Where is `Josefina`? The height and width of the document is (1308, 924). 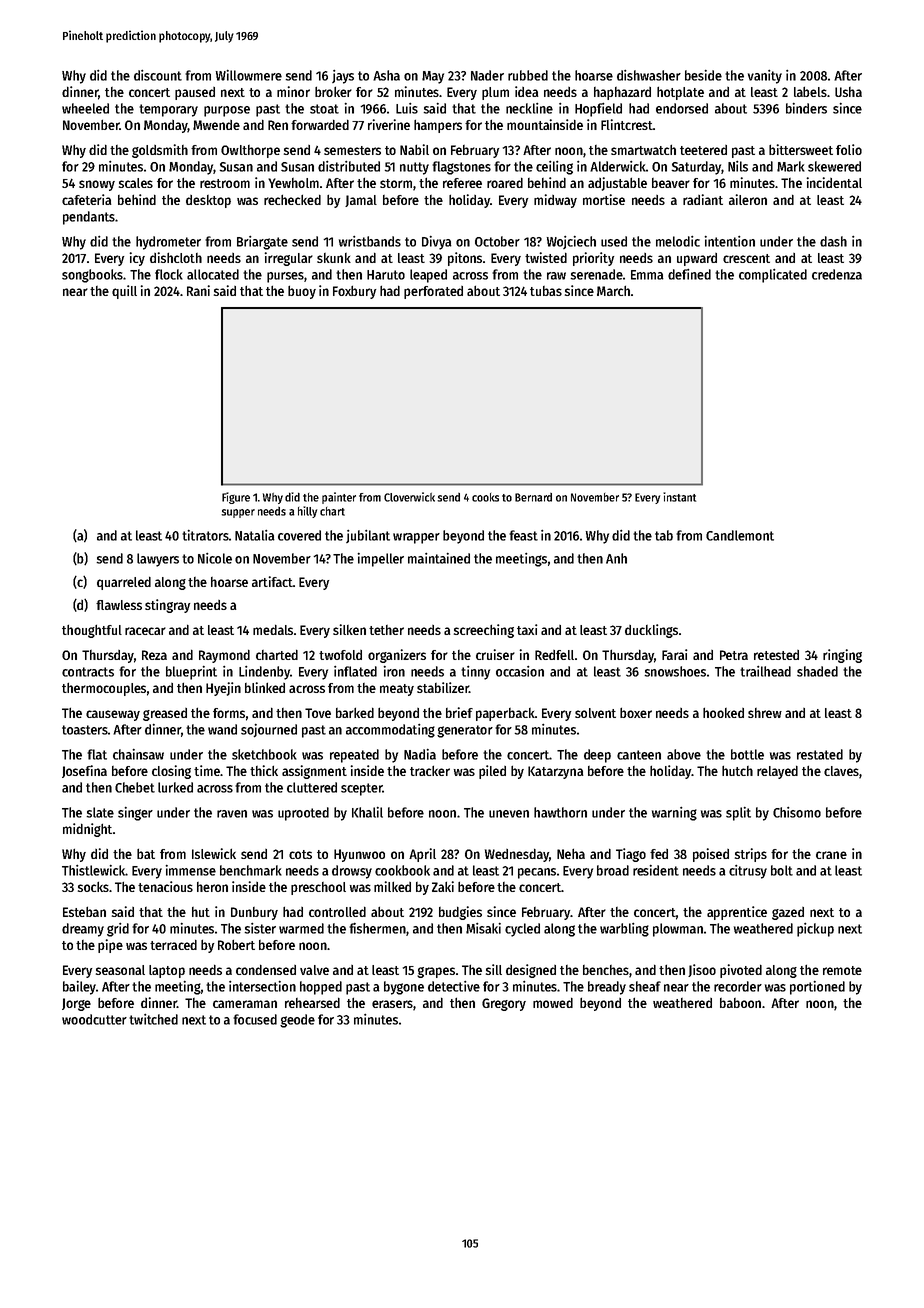 Josefina is located at coordinates (84, 771).
